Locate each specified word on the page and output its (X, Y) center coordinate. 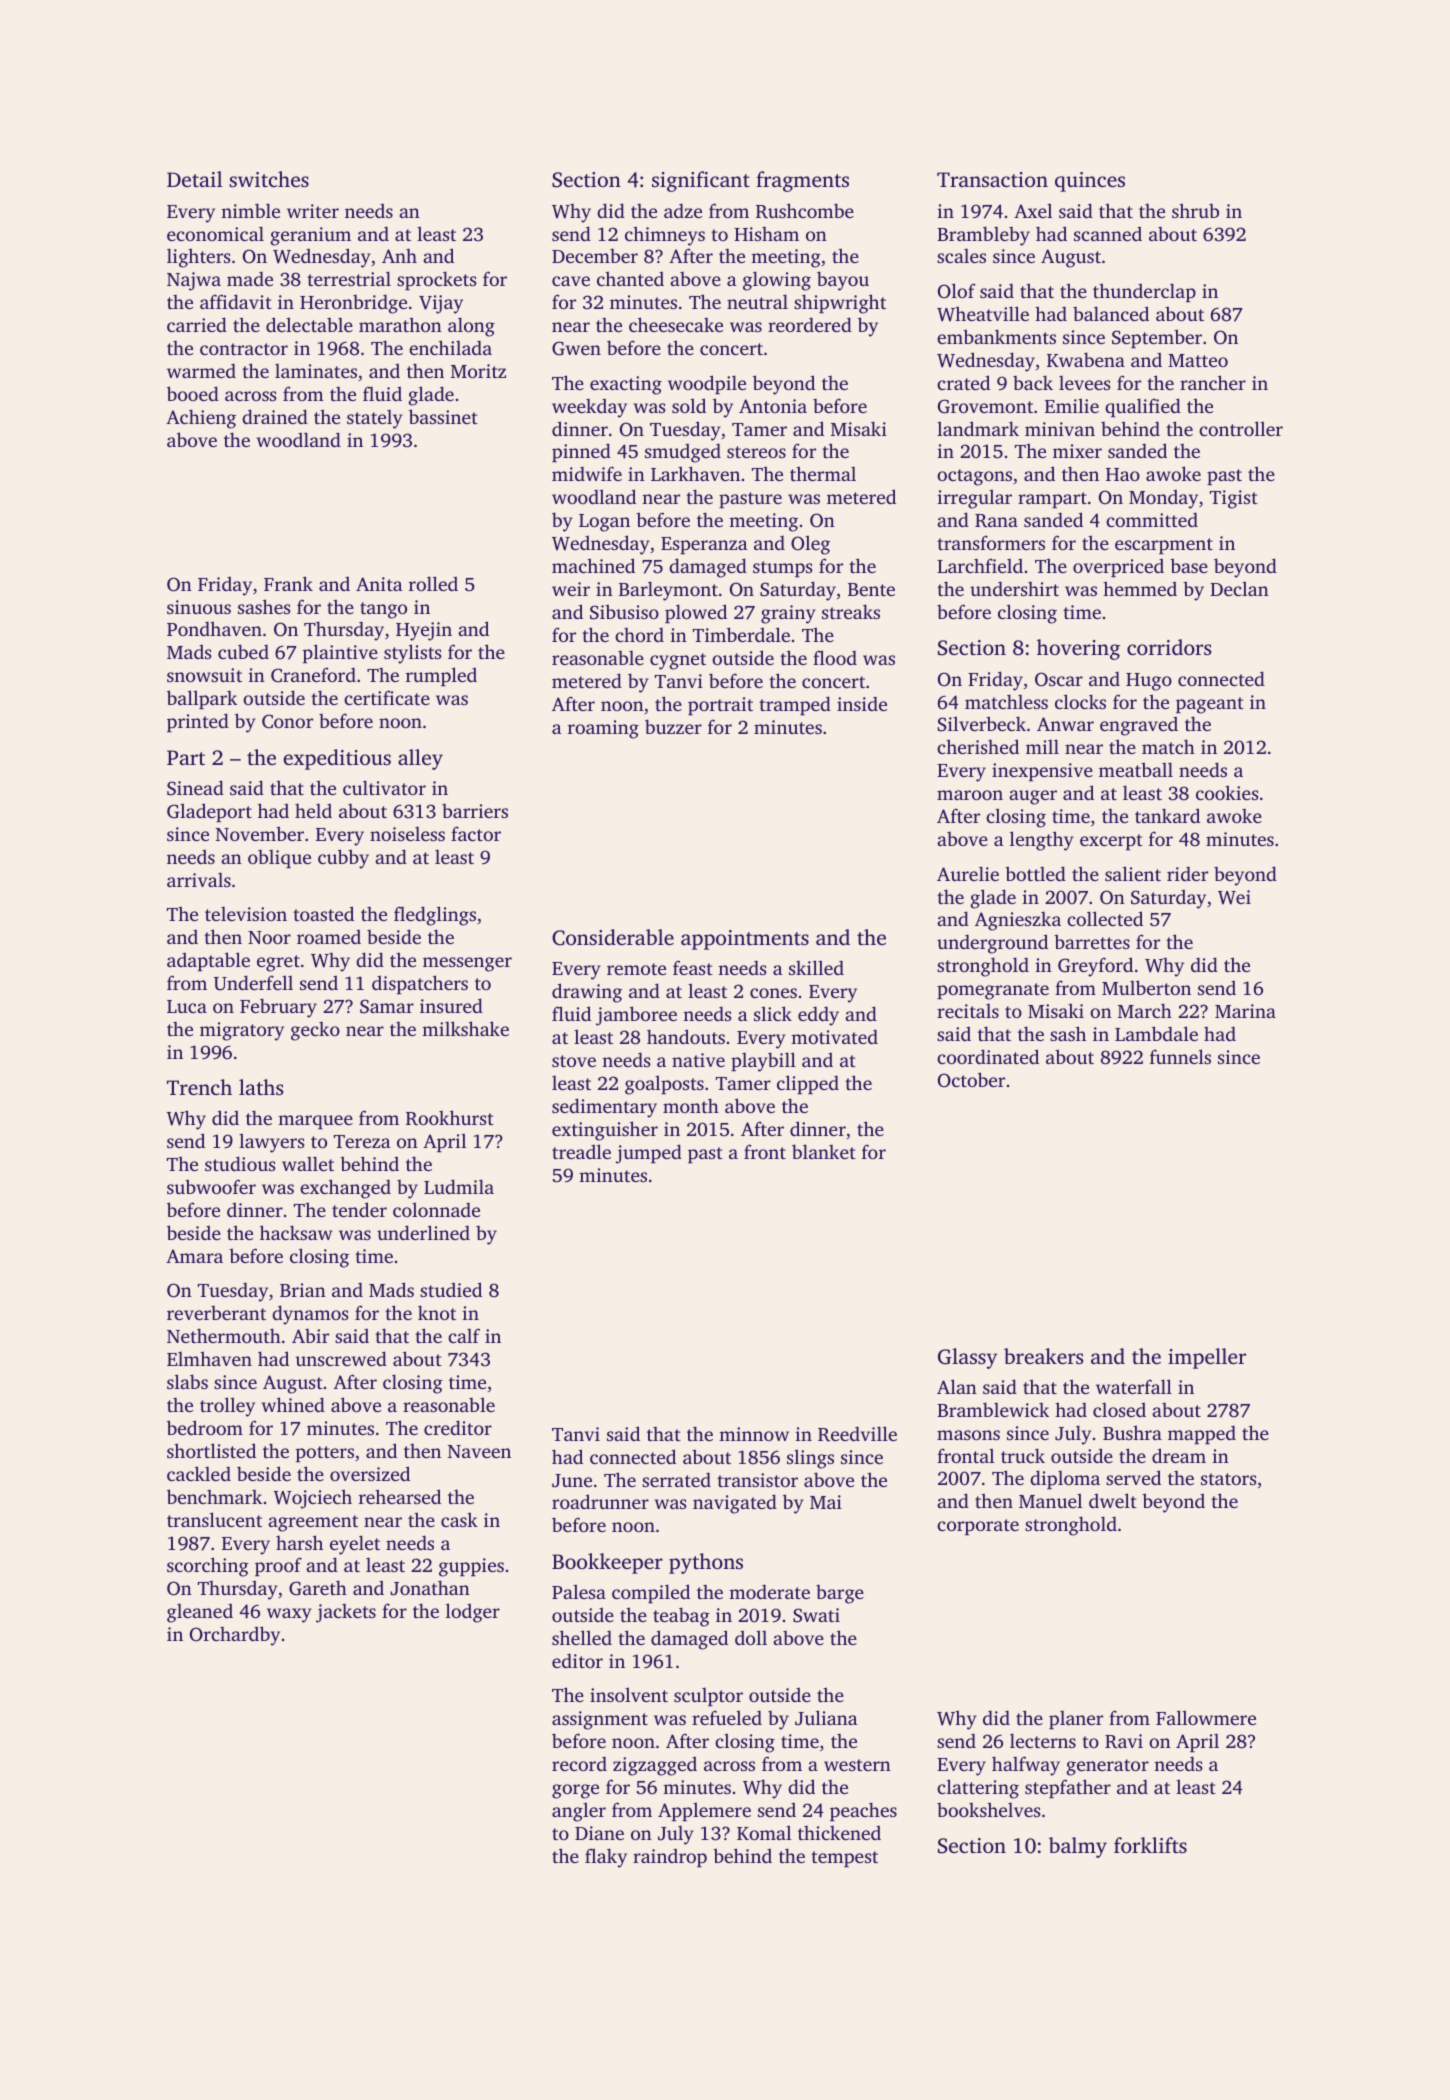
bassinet (443, 416)
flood (835, 657)
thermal (823, 473)
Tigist (1234, 499)
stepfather (1068, 1788)
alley (420, 759)
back (1033, 382)
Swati (816, 1615)
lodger (473, 1613)
